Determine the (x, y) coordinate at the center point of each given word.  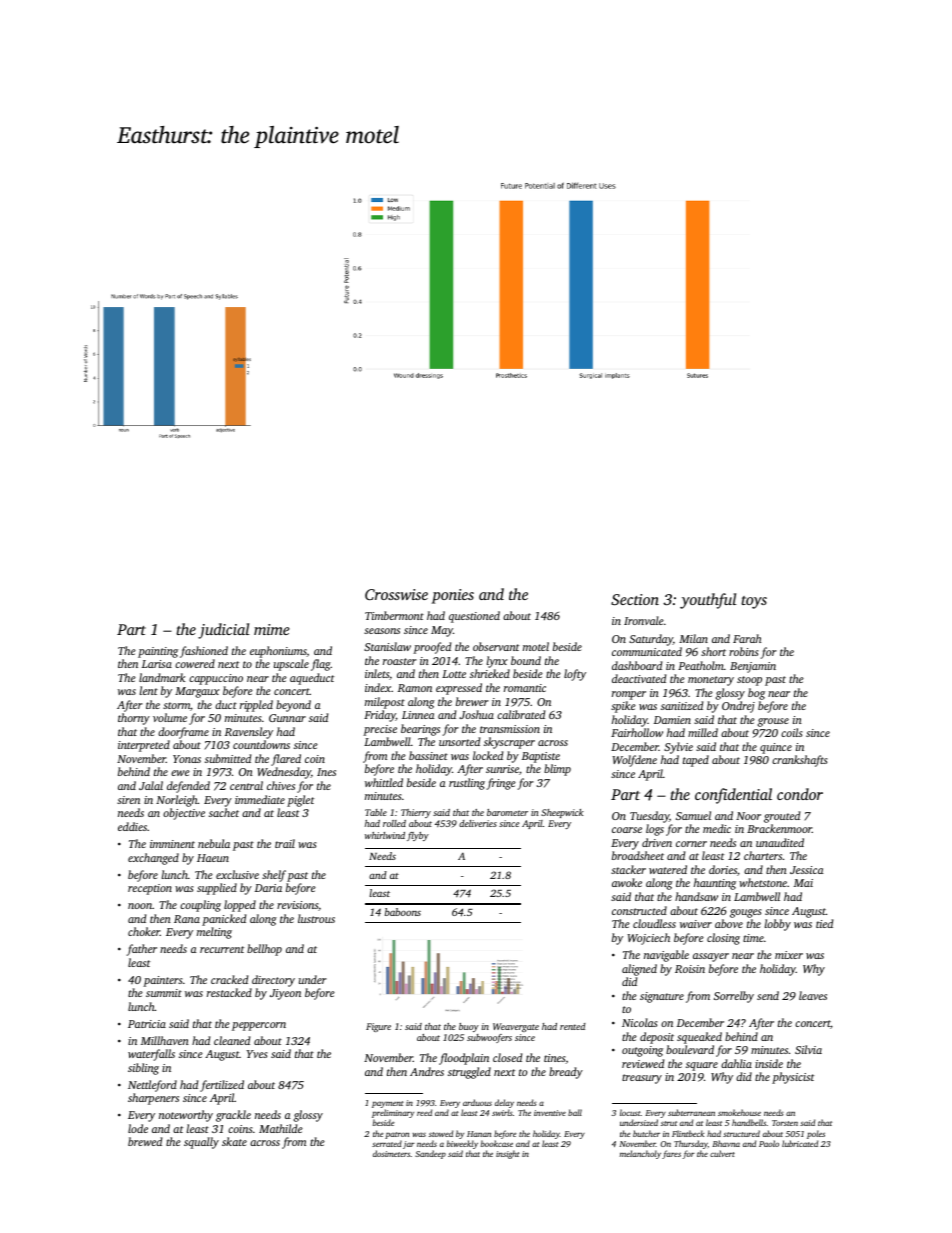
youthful (708, 601)
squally (201, 1143)
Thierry (416, 813)
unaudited (780, 842)
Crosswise (396, 594)
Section (635, 599)
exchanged (153, 859)
